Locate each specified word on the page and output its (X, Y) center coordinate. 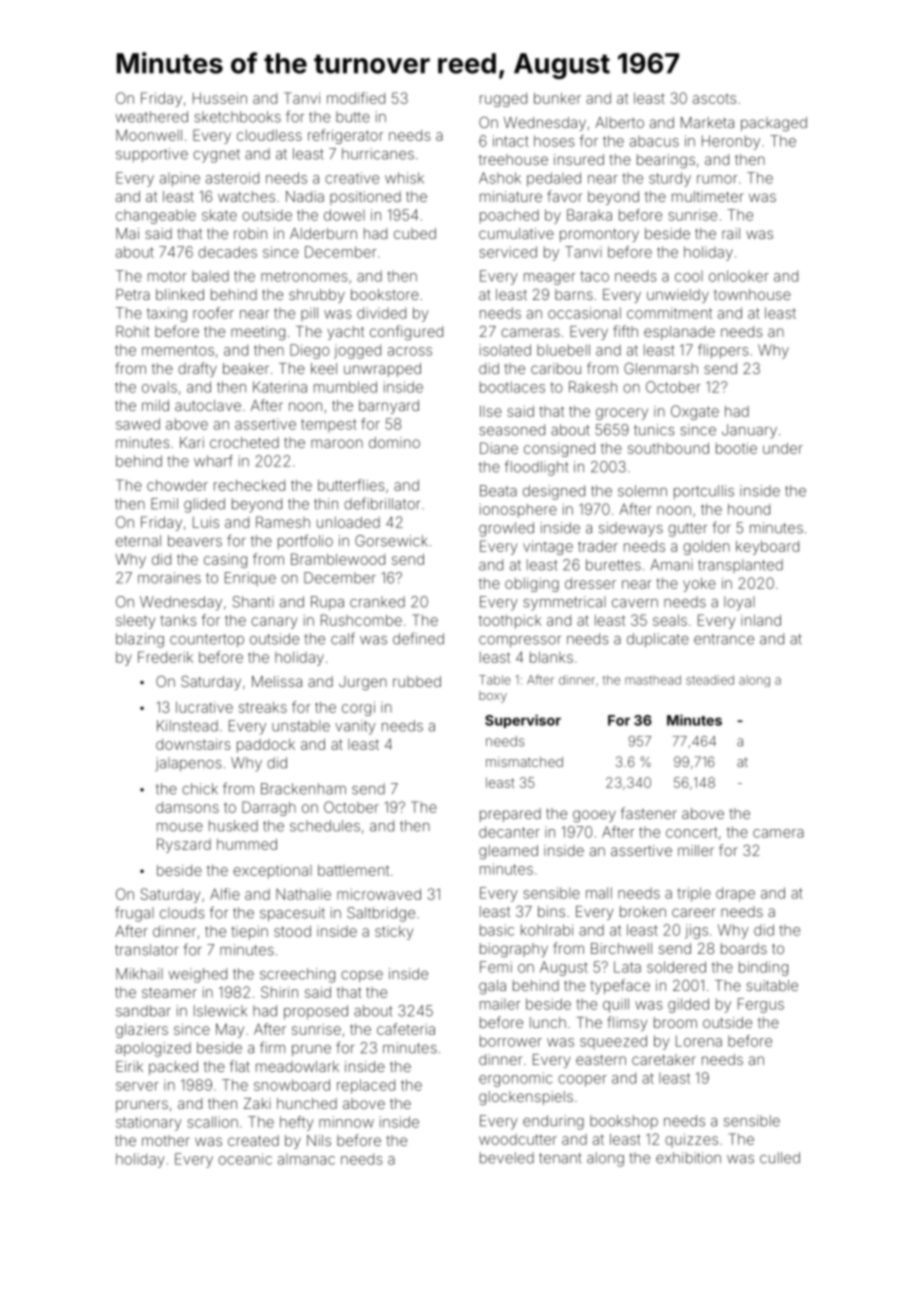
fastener (649, 813)
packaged (774, 124)
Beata (498, 491)
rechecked (249, 485)
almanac (306, 1159)
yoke (699, 584)
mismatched (524, 762)
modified (356, 98)
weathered (152, 117)
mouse (180, 827)
